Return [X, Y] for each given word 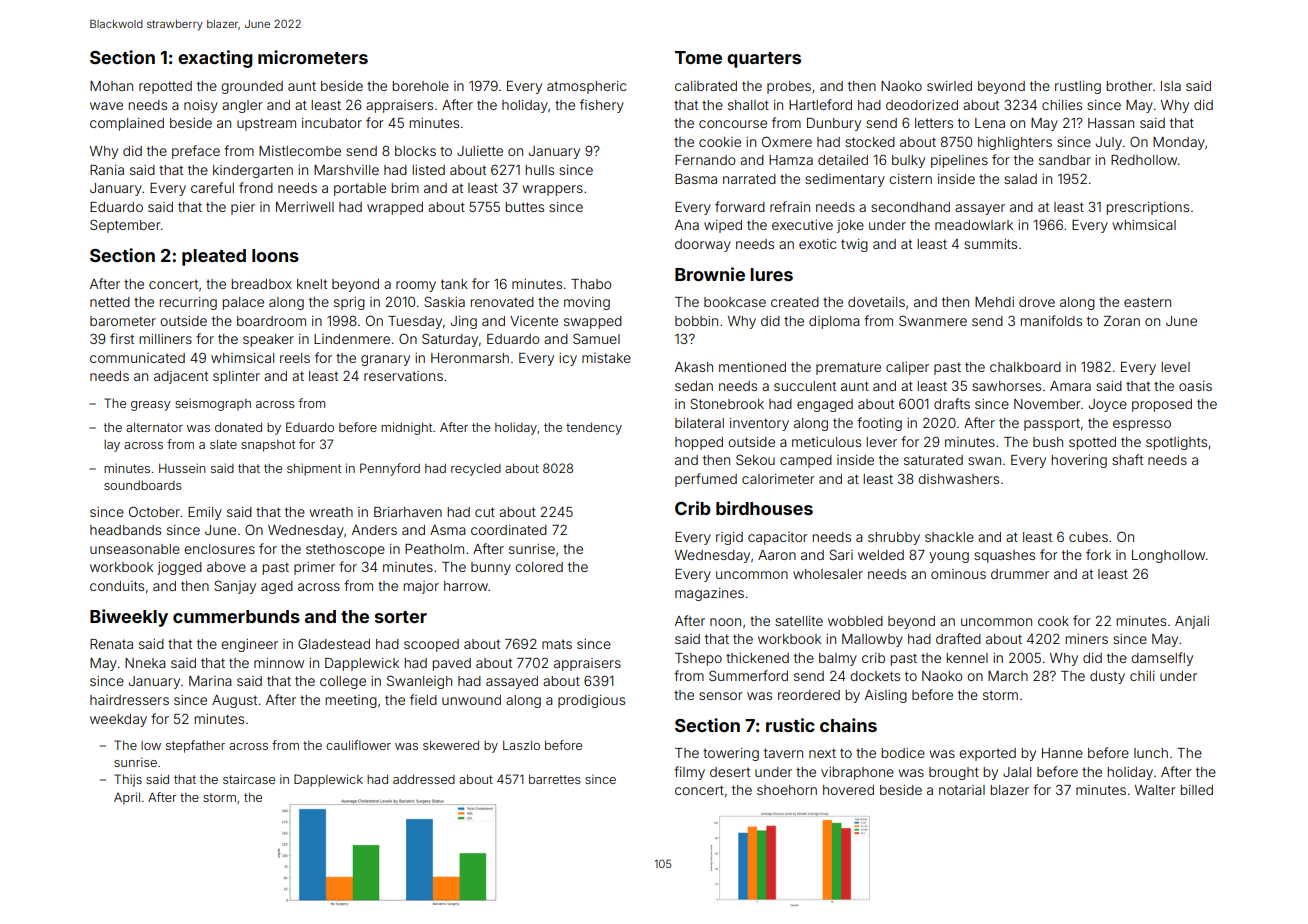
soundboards [143, 485]
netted [110, 302]
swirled [949, 86]
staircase [249, 779]
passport [1052, 424]
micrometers [313, 57]
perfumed [706, 480]
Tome [698, 57]
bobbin [696, 321]
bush [1048, 442]
